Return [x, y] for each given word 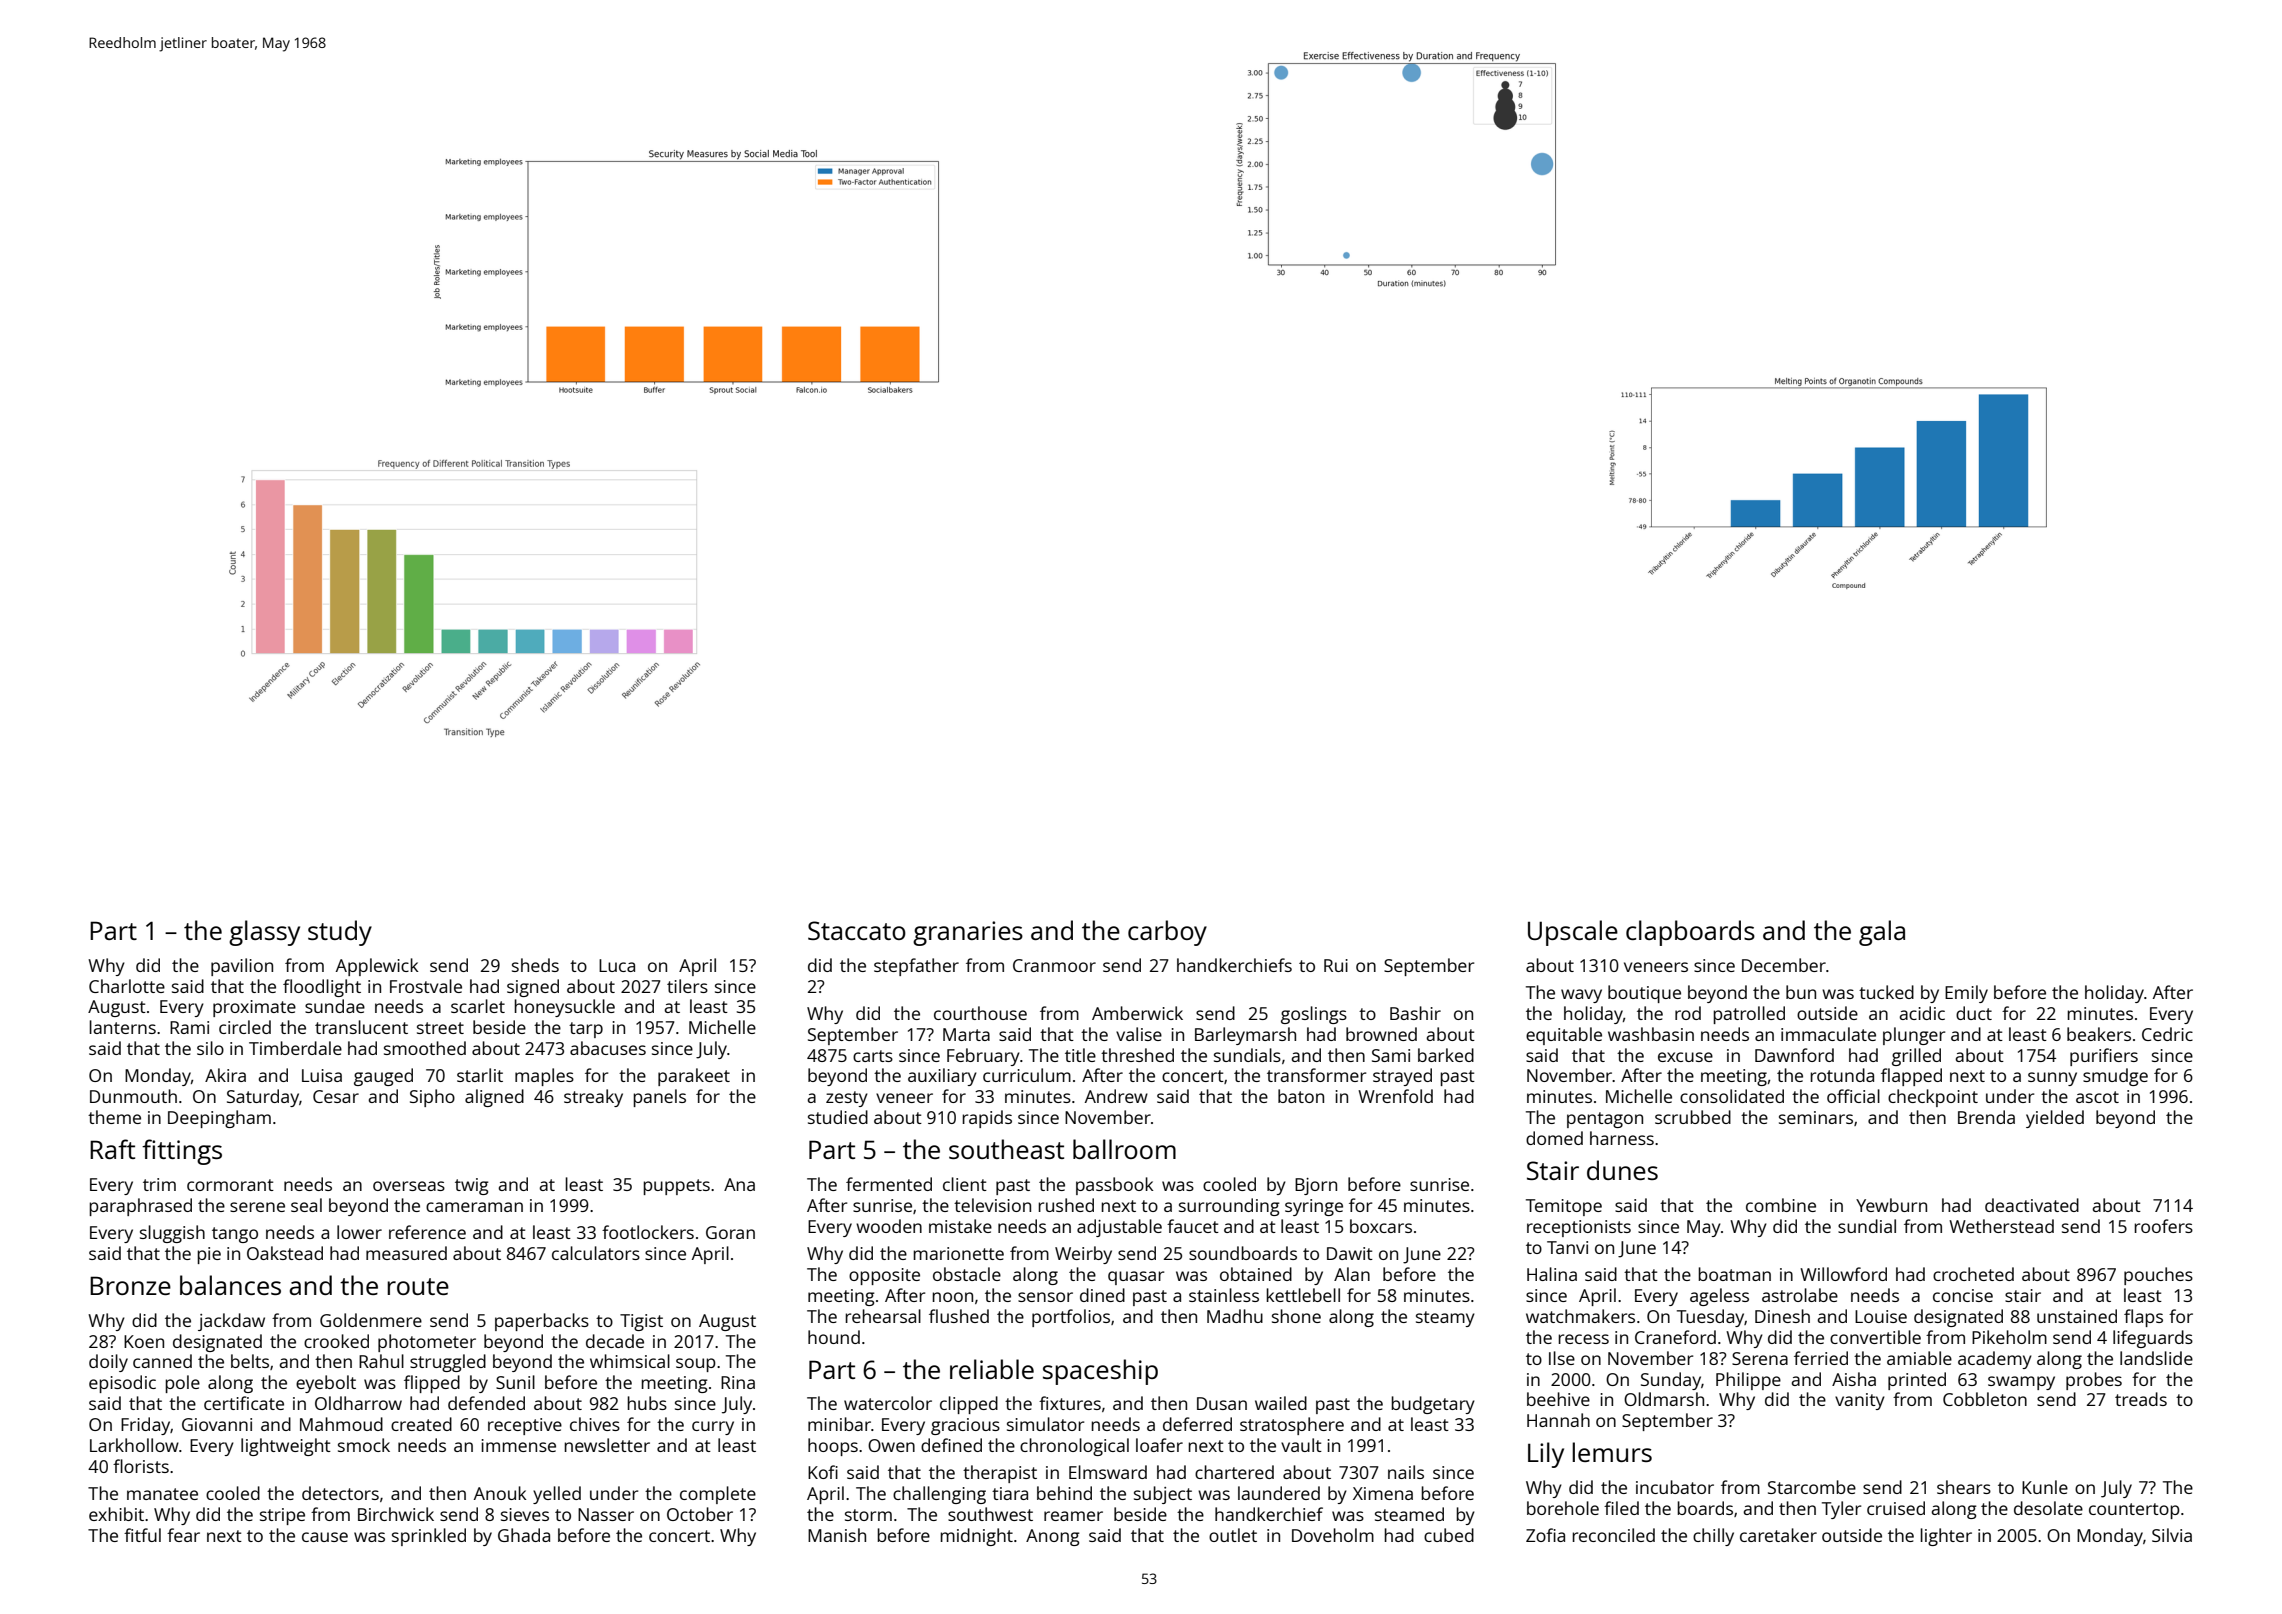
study [340, 933]
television [992, 1205]
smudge [2115, 1077]
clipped [969, 1405]
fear [183, 1535]
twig [472, 1186]
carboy [1167, 933]
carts [873, 1056]
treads [2141, 1399]
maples [544, 1077]
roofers [2163, 1226]
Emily [1966, 994]
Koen [144, 1341]
